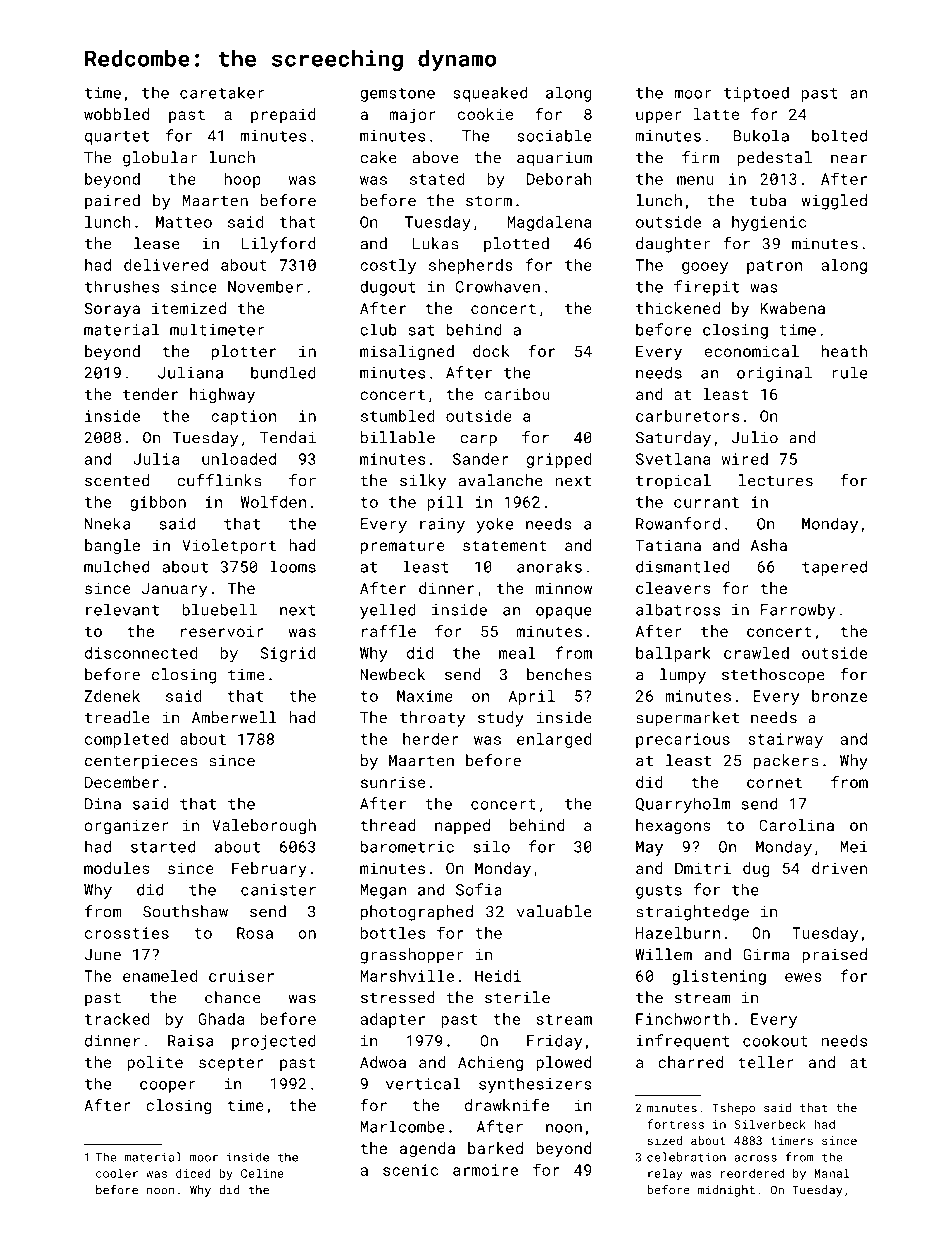 The width and height of the page is (952, 1233). Describe the element at coordinates (678, 308) in the page. I see `thickened` at that location.
